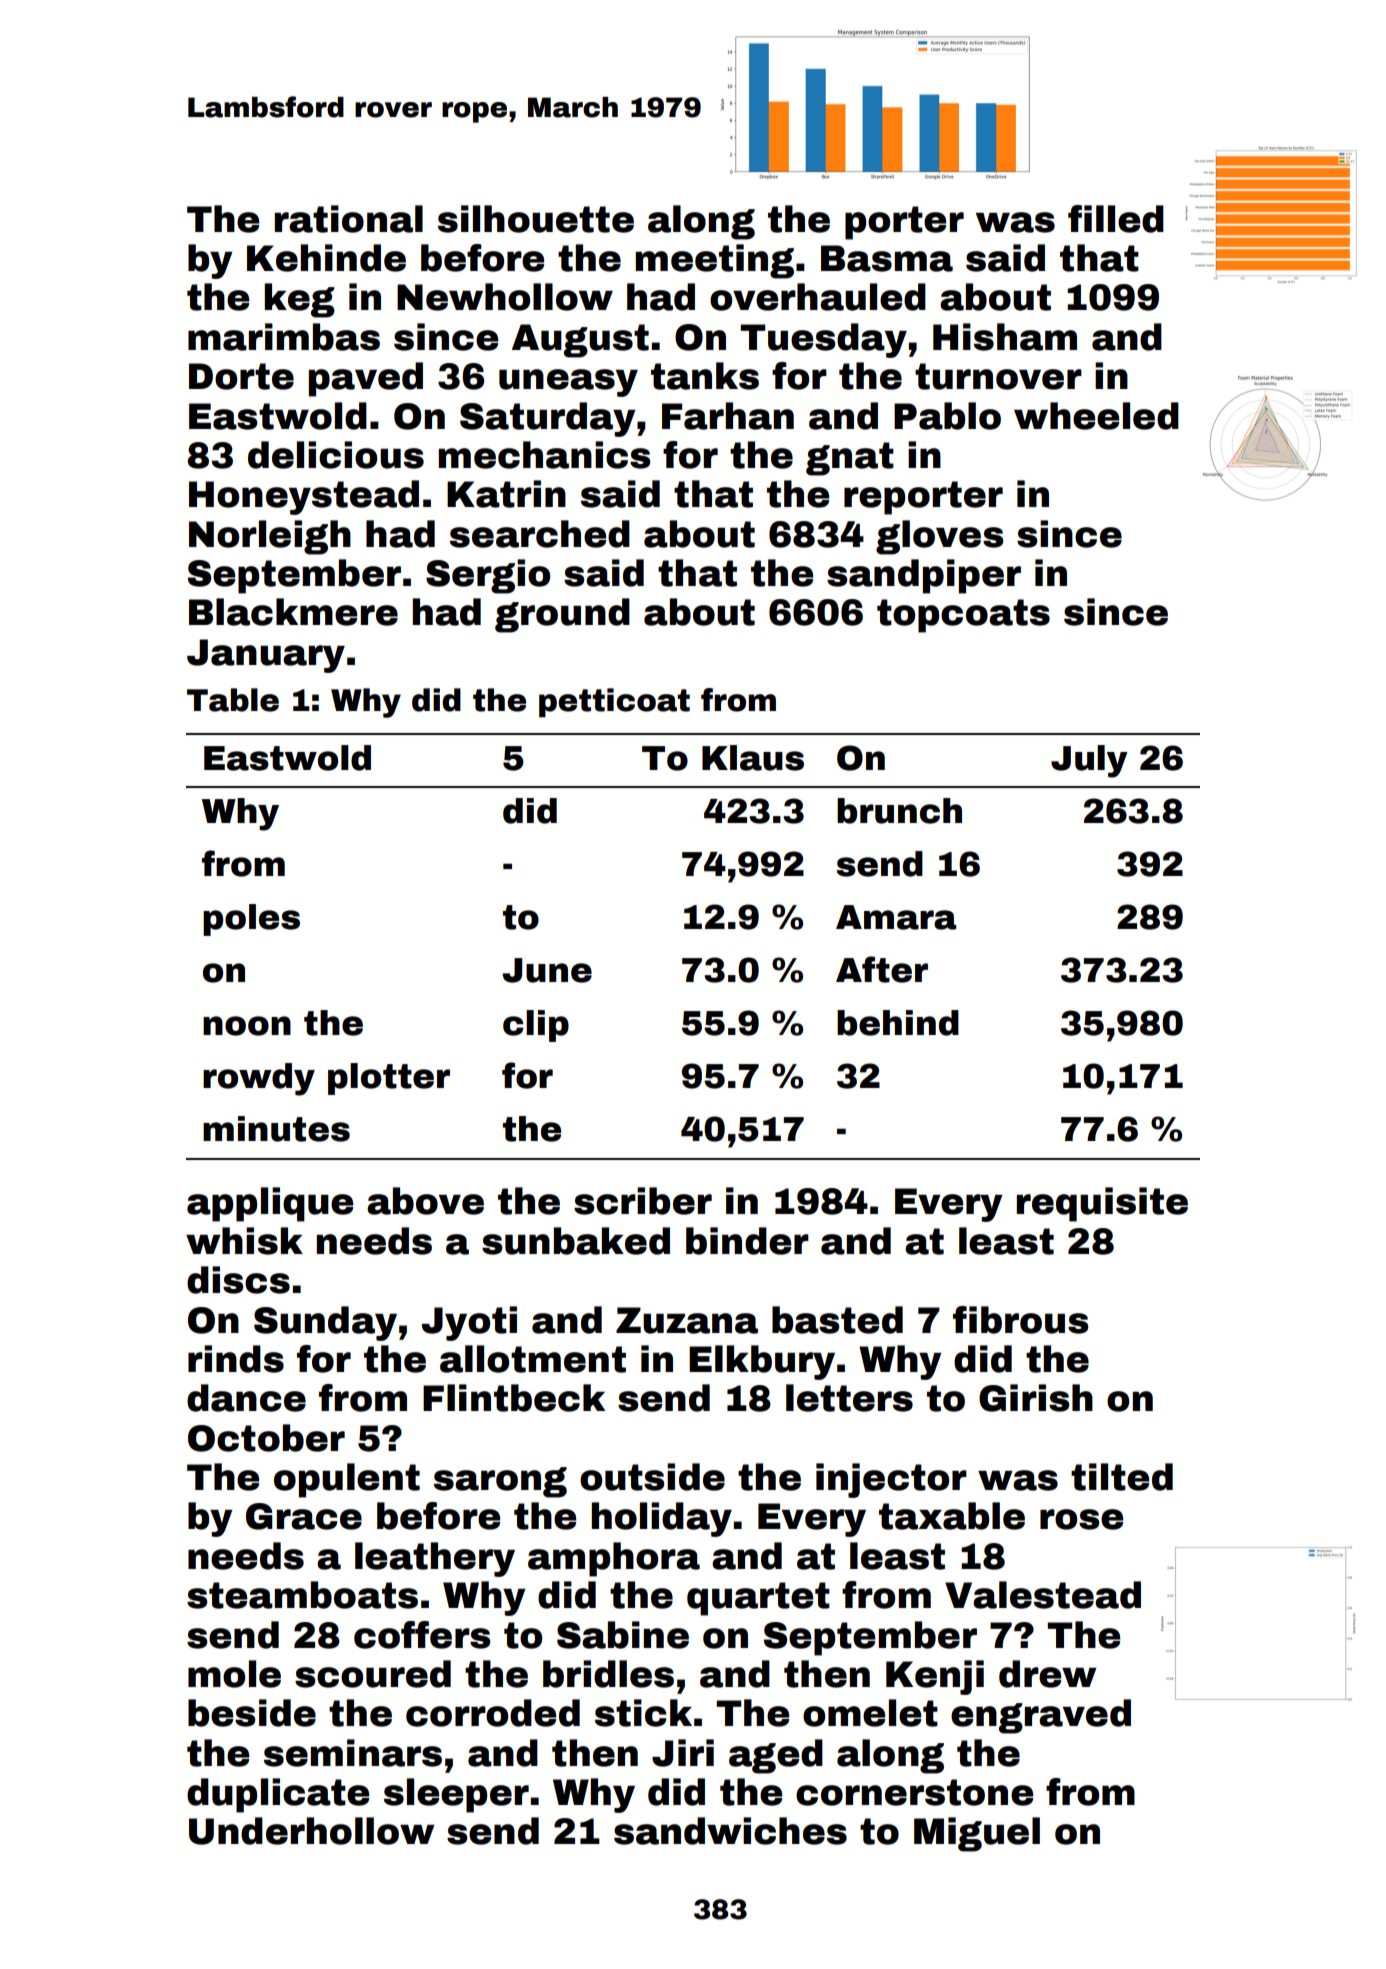 The width and height of the screenshot is (1386, 1969). I want to click on tanks, so click(705, 376).
